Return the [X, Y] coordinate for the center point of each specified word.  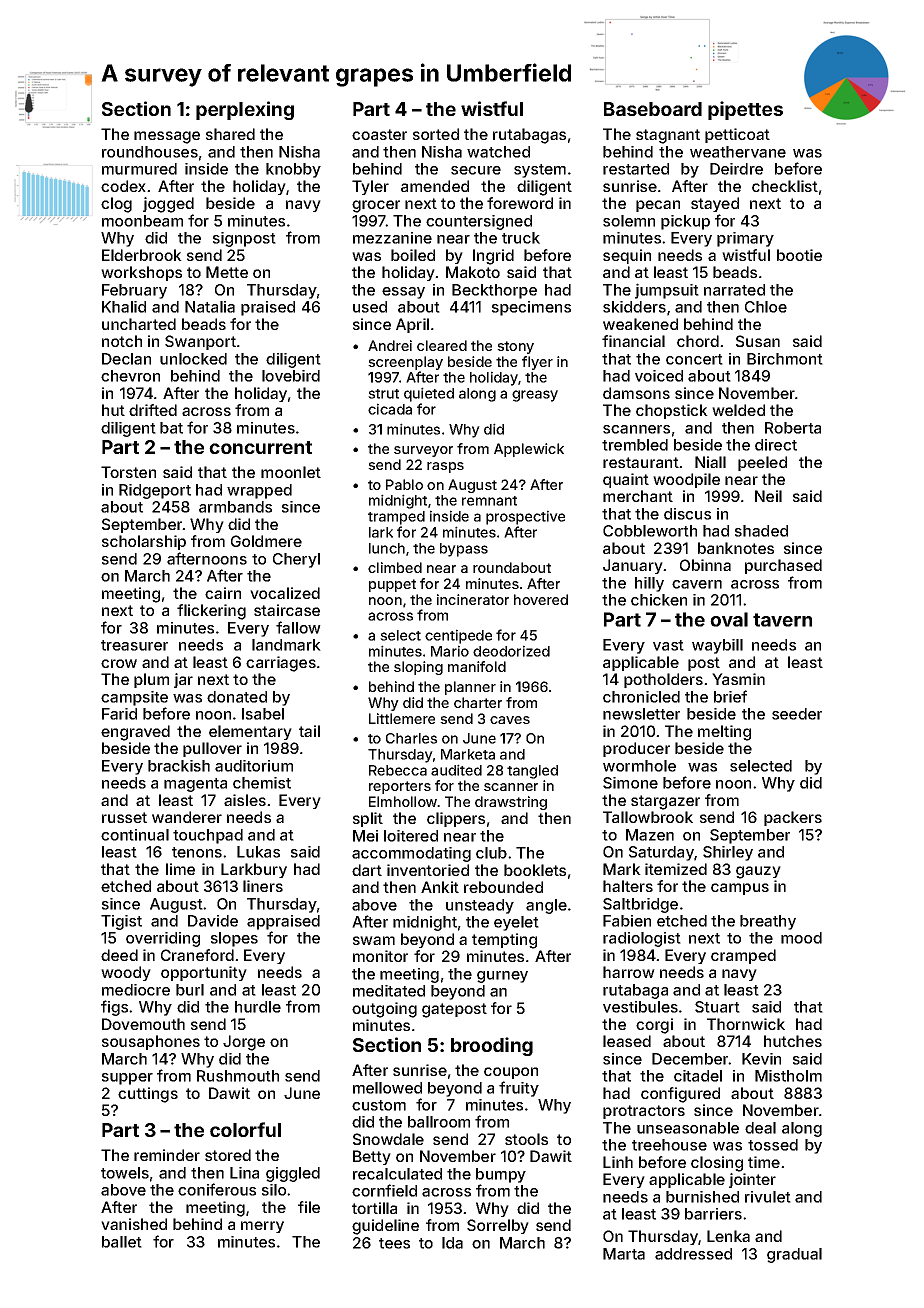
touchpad [208, 836]
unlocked [193, 359]
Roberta [793, 428]
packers [793, 818]
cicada [390, 409]
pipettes [745, 110]
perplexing [245, 110]
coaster [379, 134]
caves [510, 720]
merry [262, 1227]
